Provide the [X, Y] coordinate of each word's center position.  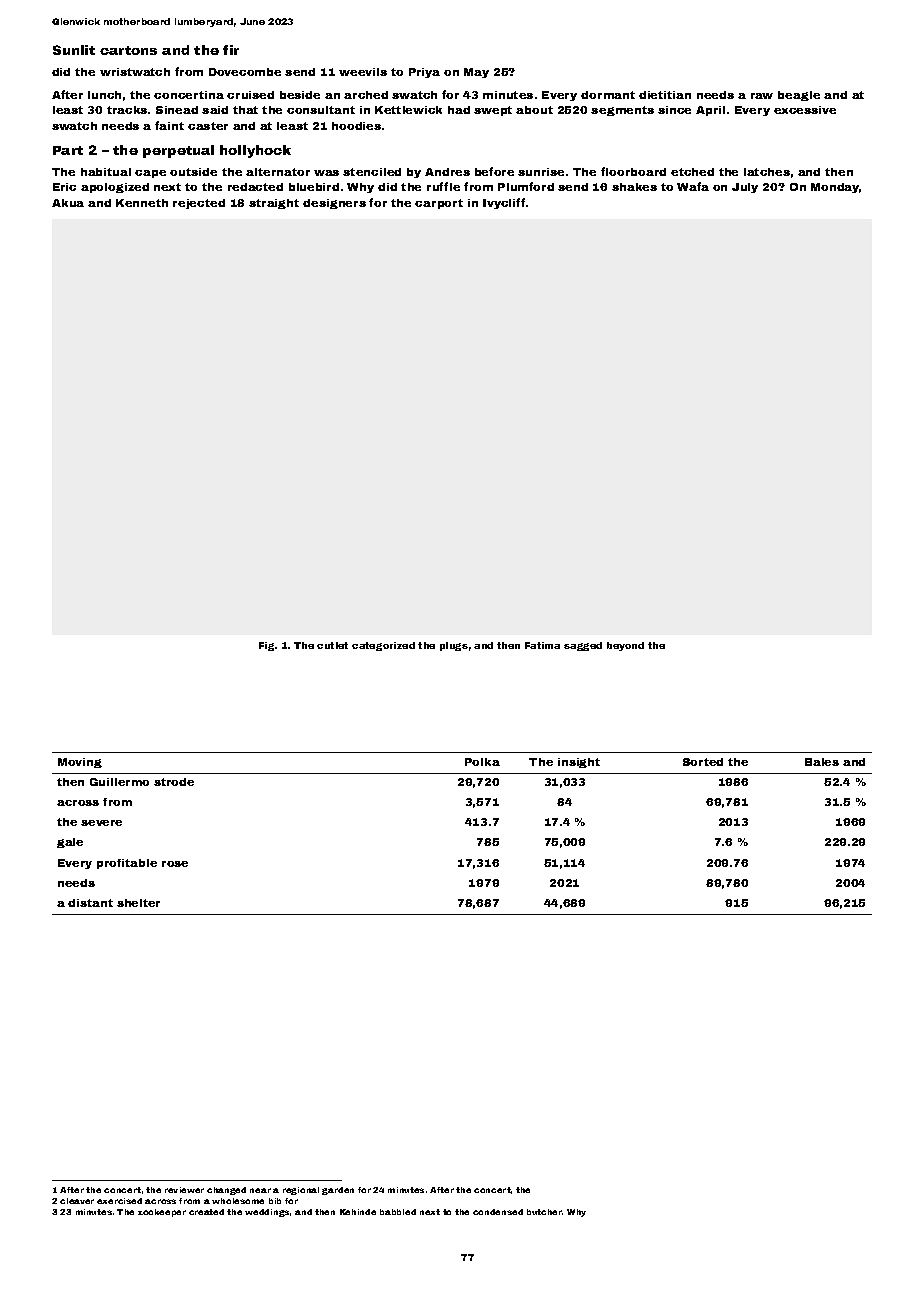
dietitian [665, 95]
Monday [835, 188]
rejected [199, 204]
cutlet [332, 645]
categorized [383, 646]
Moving [80, 763]
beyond [625, 646]
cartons [128, 50]
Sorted [703, 762]
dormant [608, 95]
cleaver [77, 1201]
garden [338, 1191]
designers [334, 204]
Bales [822, 762]
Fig [266, 646]
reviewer [184, 1190]
